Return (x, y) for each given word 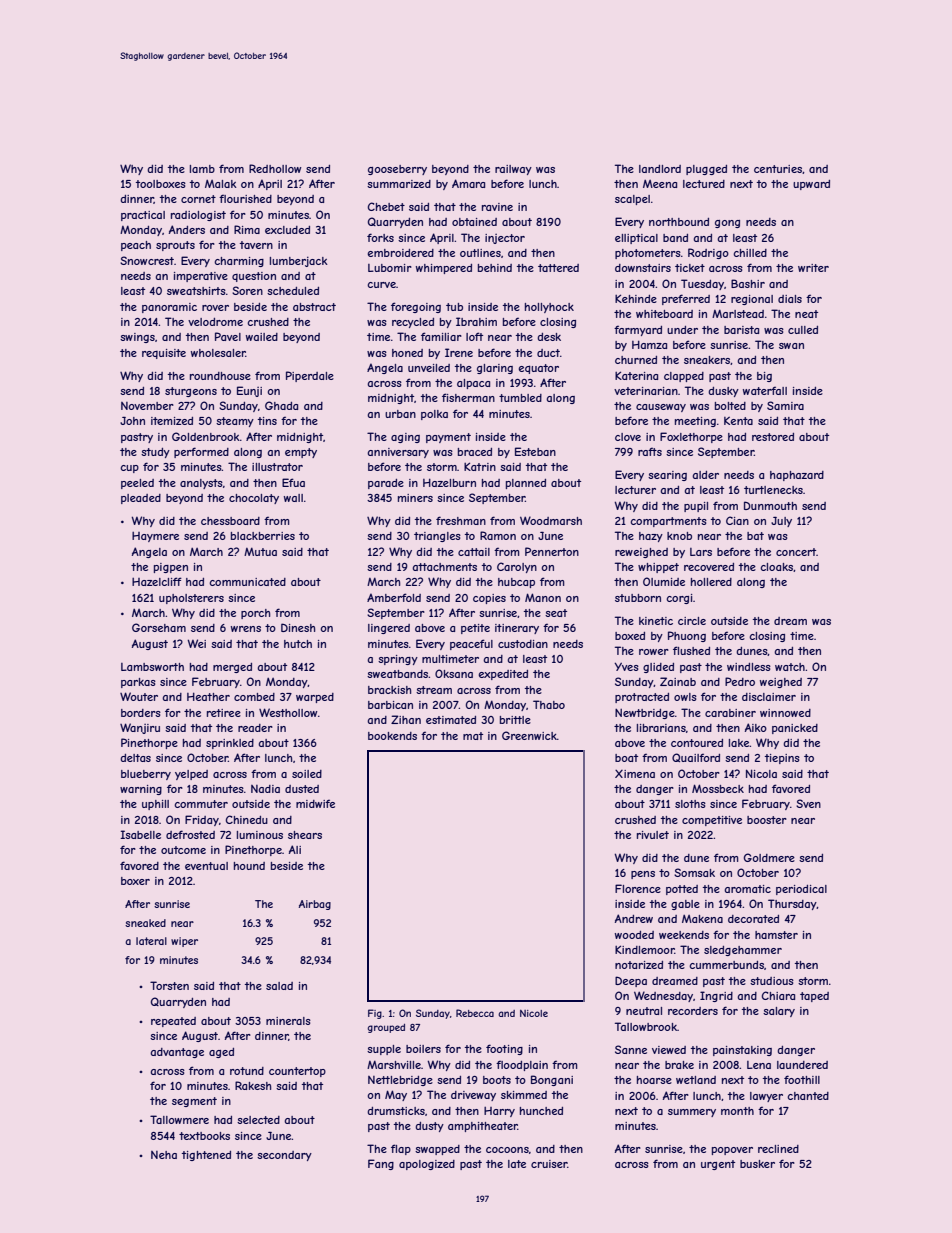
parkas (138, 683)
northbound (679, 222)
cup (129, 469)
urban (400, 414)
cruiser (549, 1164)
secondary (284, 1156)
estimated (451, 720)
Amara (468, 183)
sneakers (707, 360)
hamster (776, 935)
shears (305, 835)
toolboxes (161, 184)
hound (249, 866)
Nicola (761, 773)
